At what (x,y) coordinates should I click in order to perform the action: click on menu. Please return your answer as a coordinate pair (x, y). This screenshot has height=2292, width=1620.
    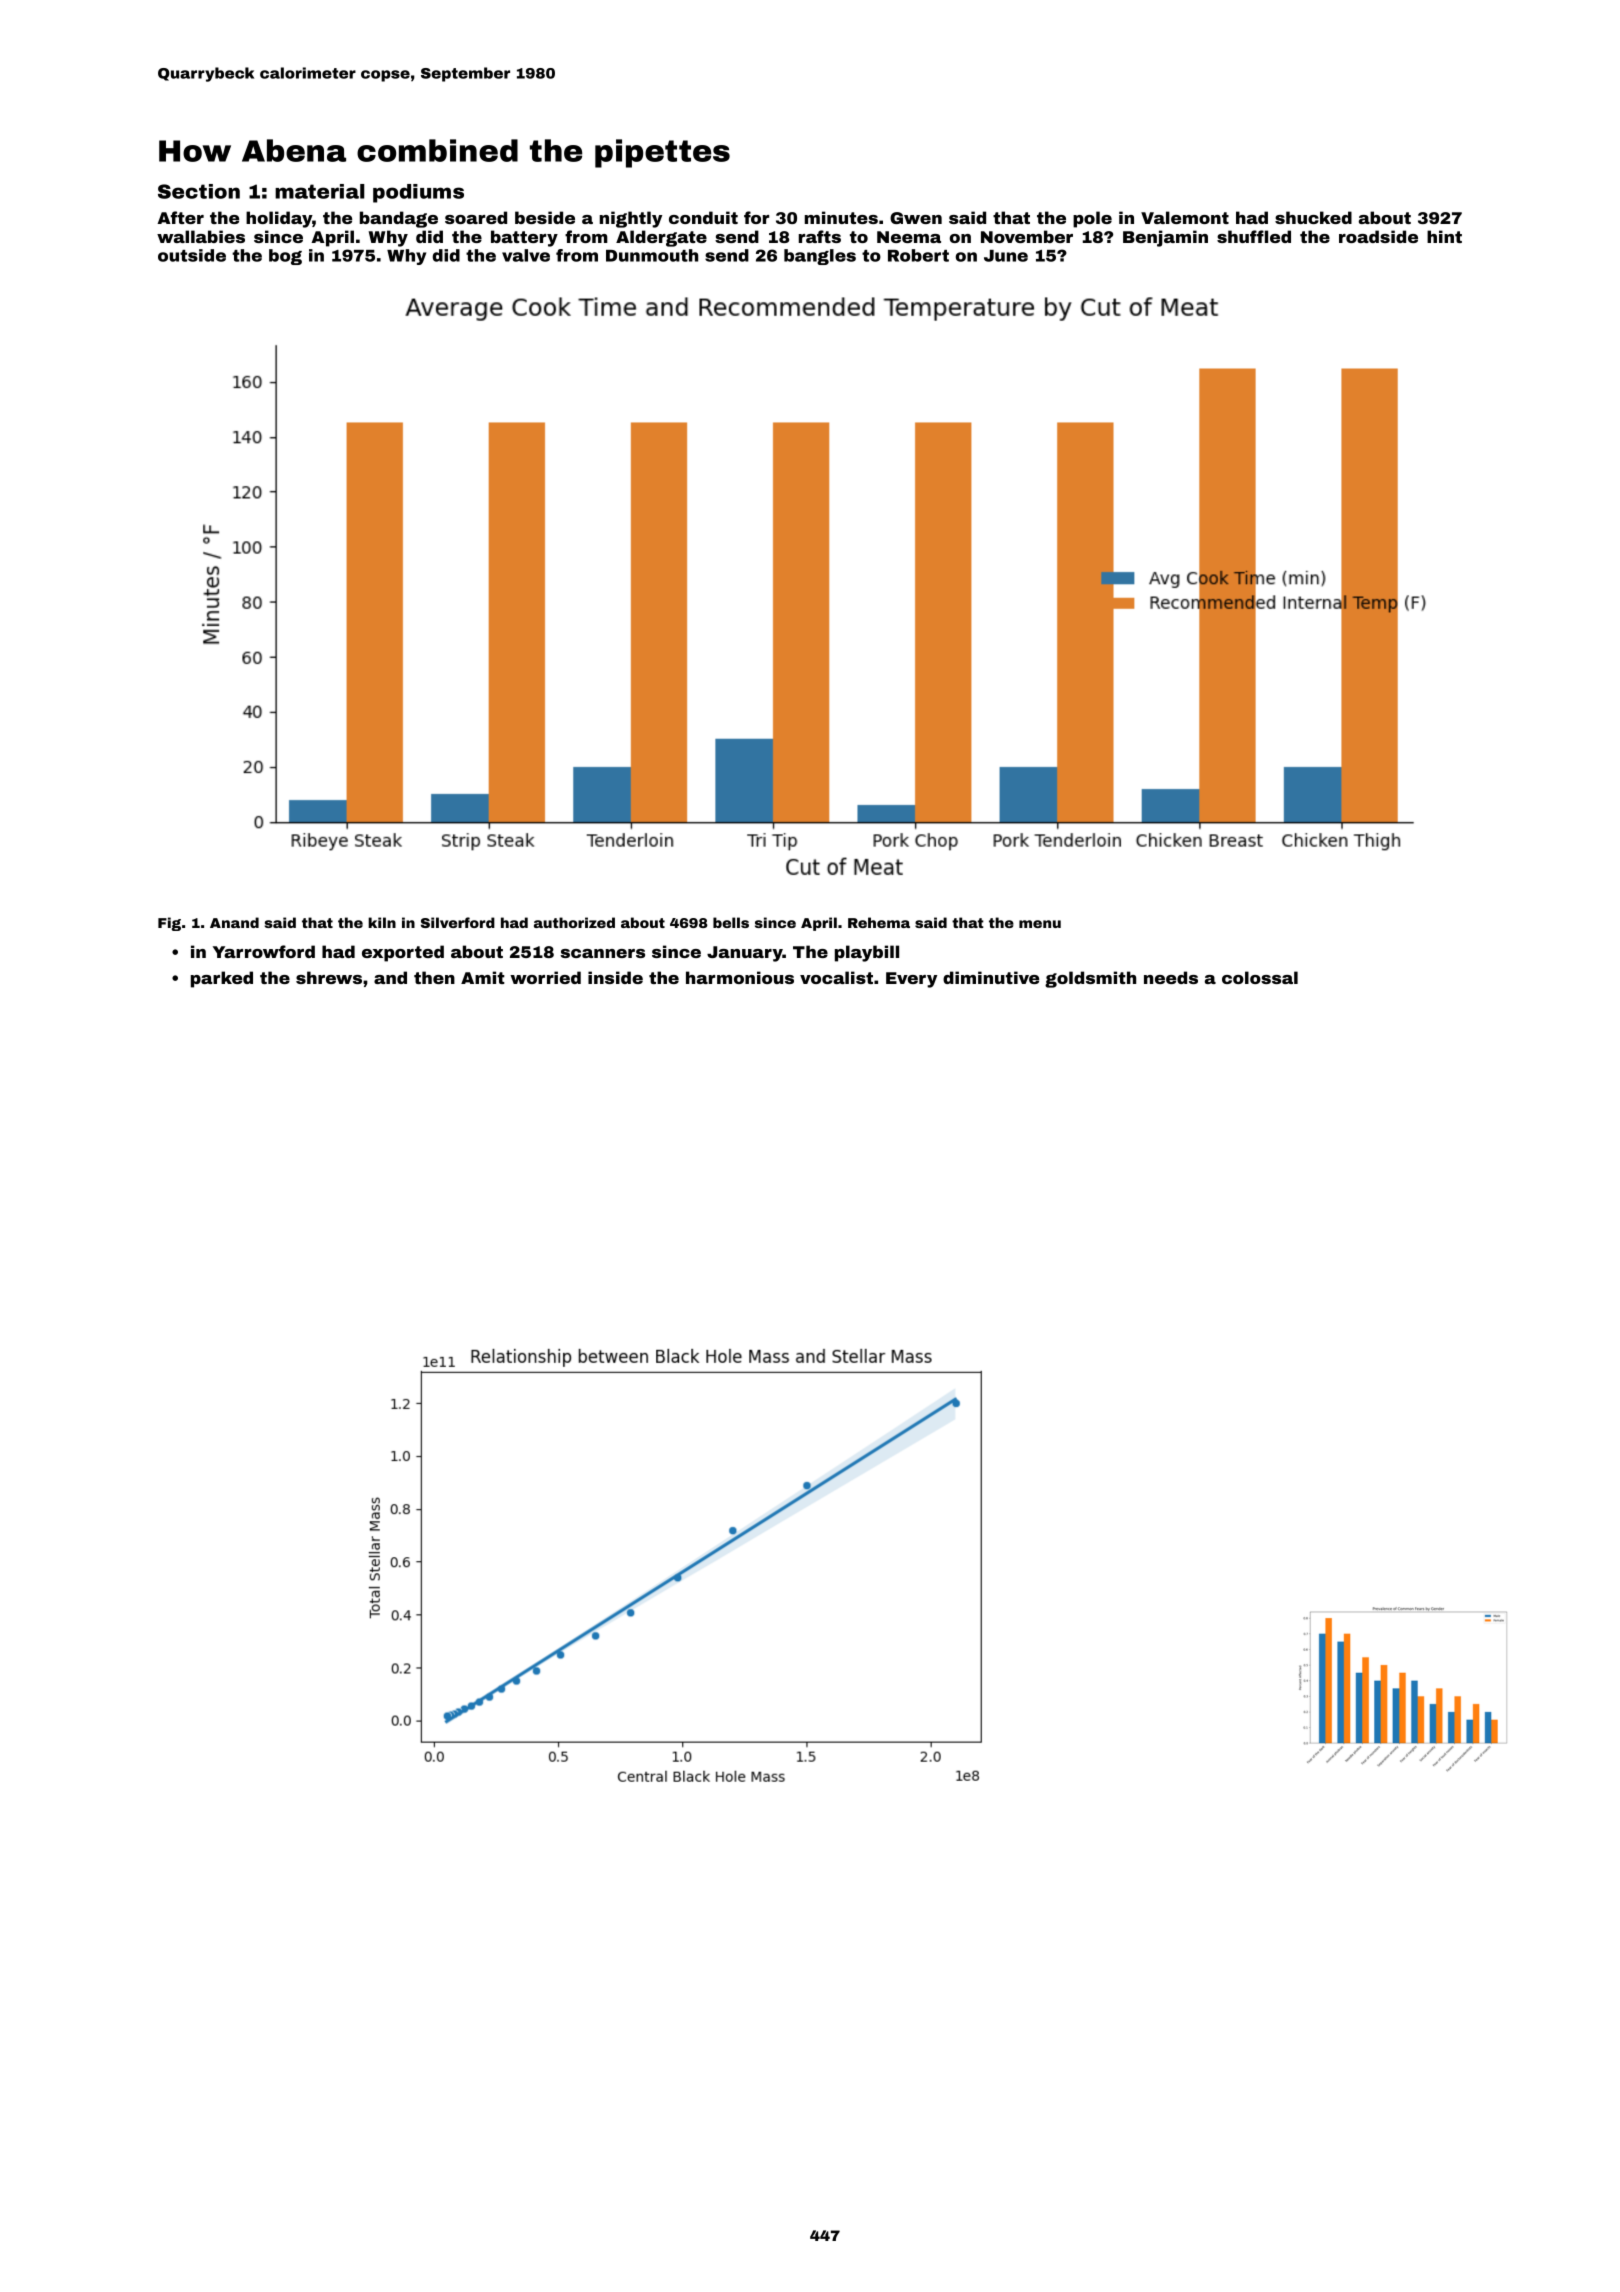
    Looking at the image, I should click on (1040, 924).
